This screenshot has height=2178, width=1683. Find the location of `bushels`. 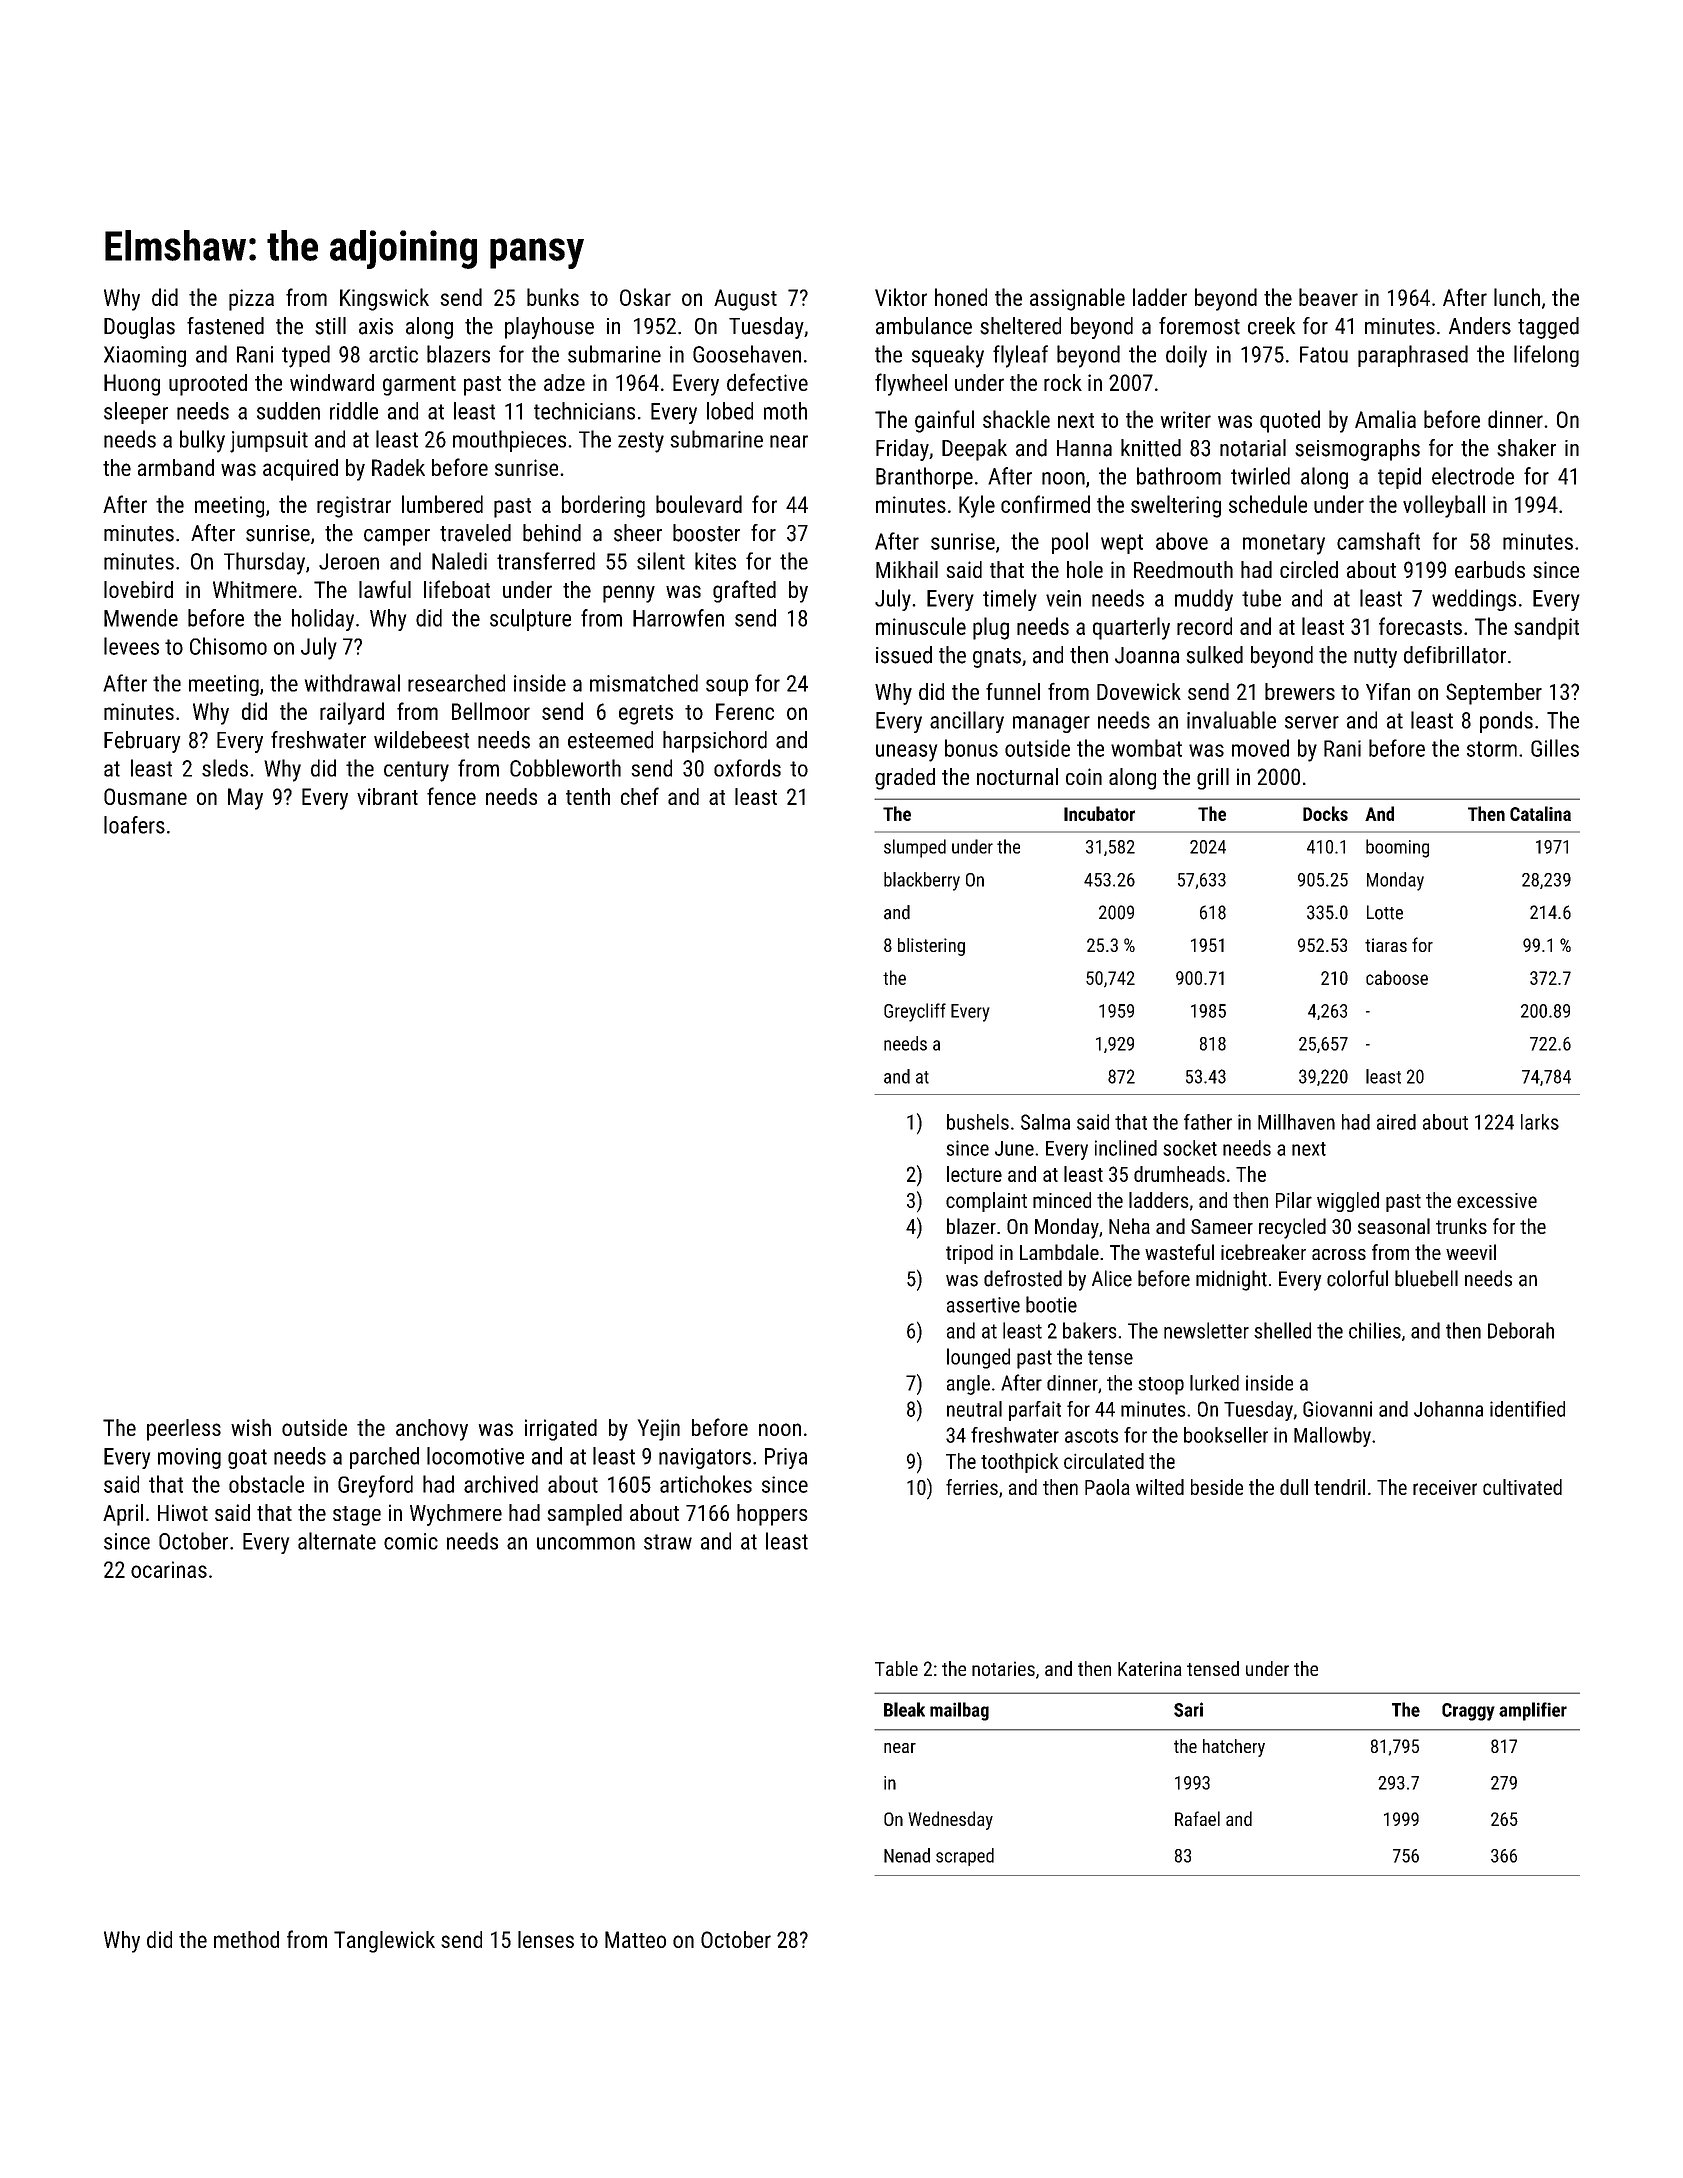

bushels is located at coordinates (978, 1122).
